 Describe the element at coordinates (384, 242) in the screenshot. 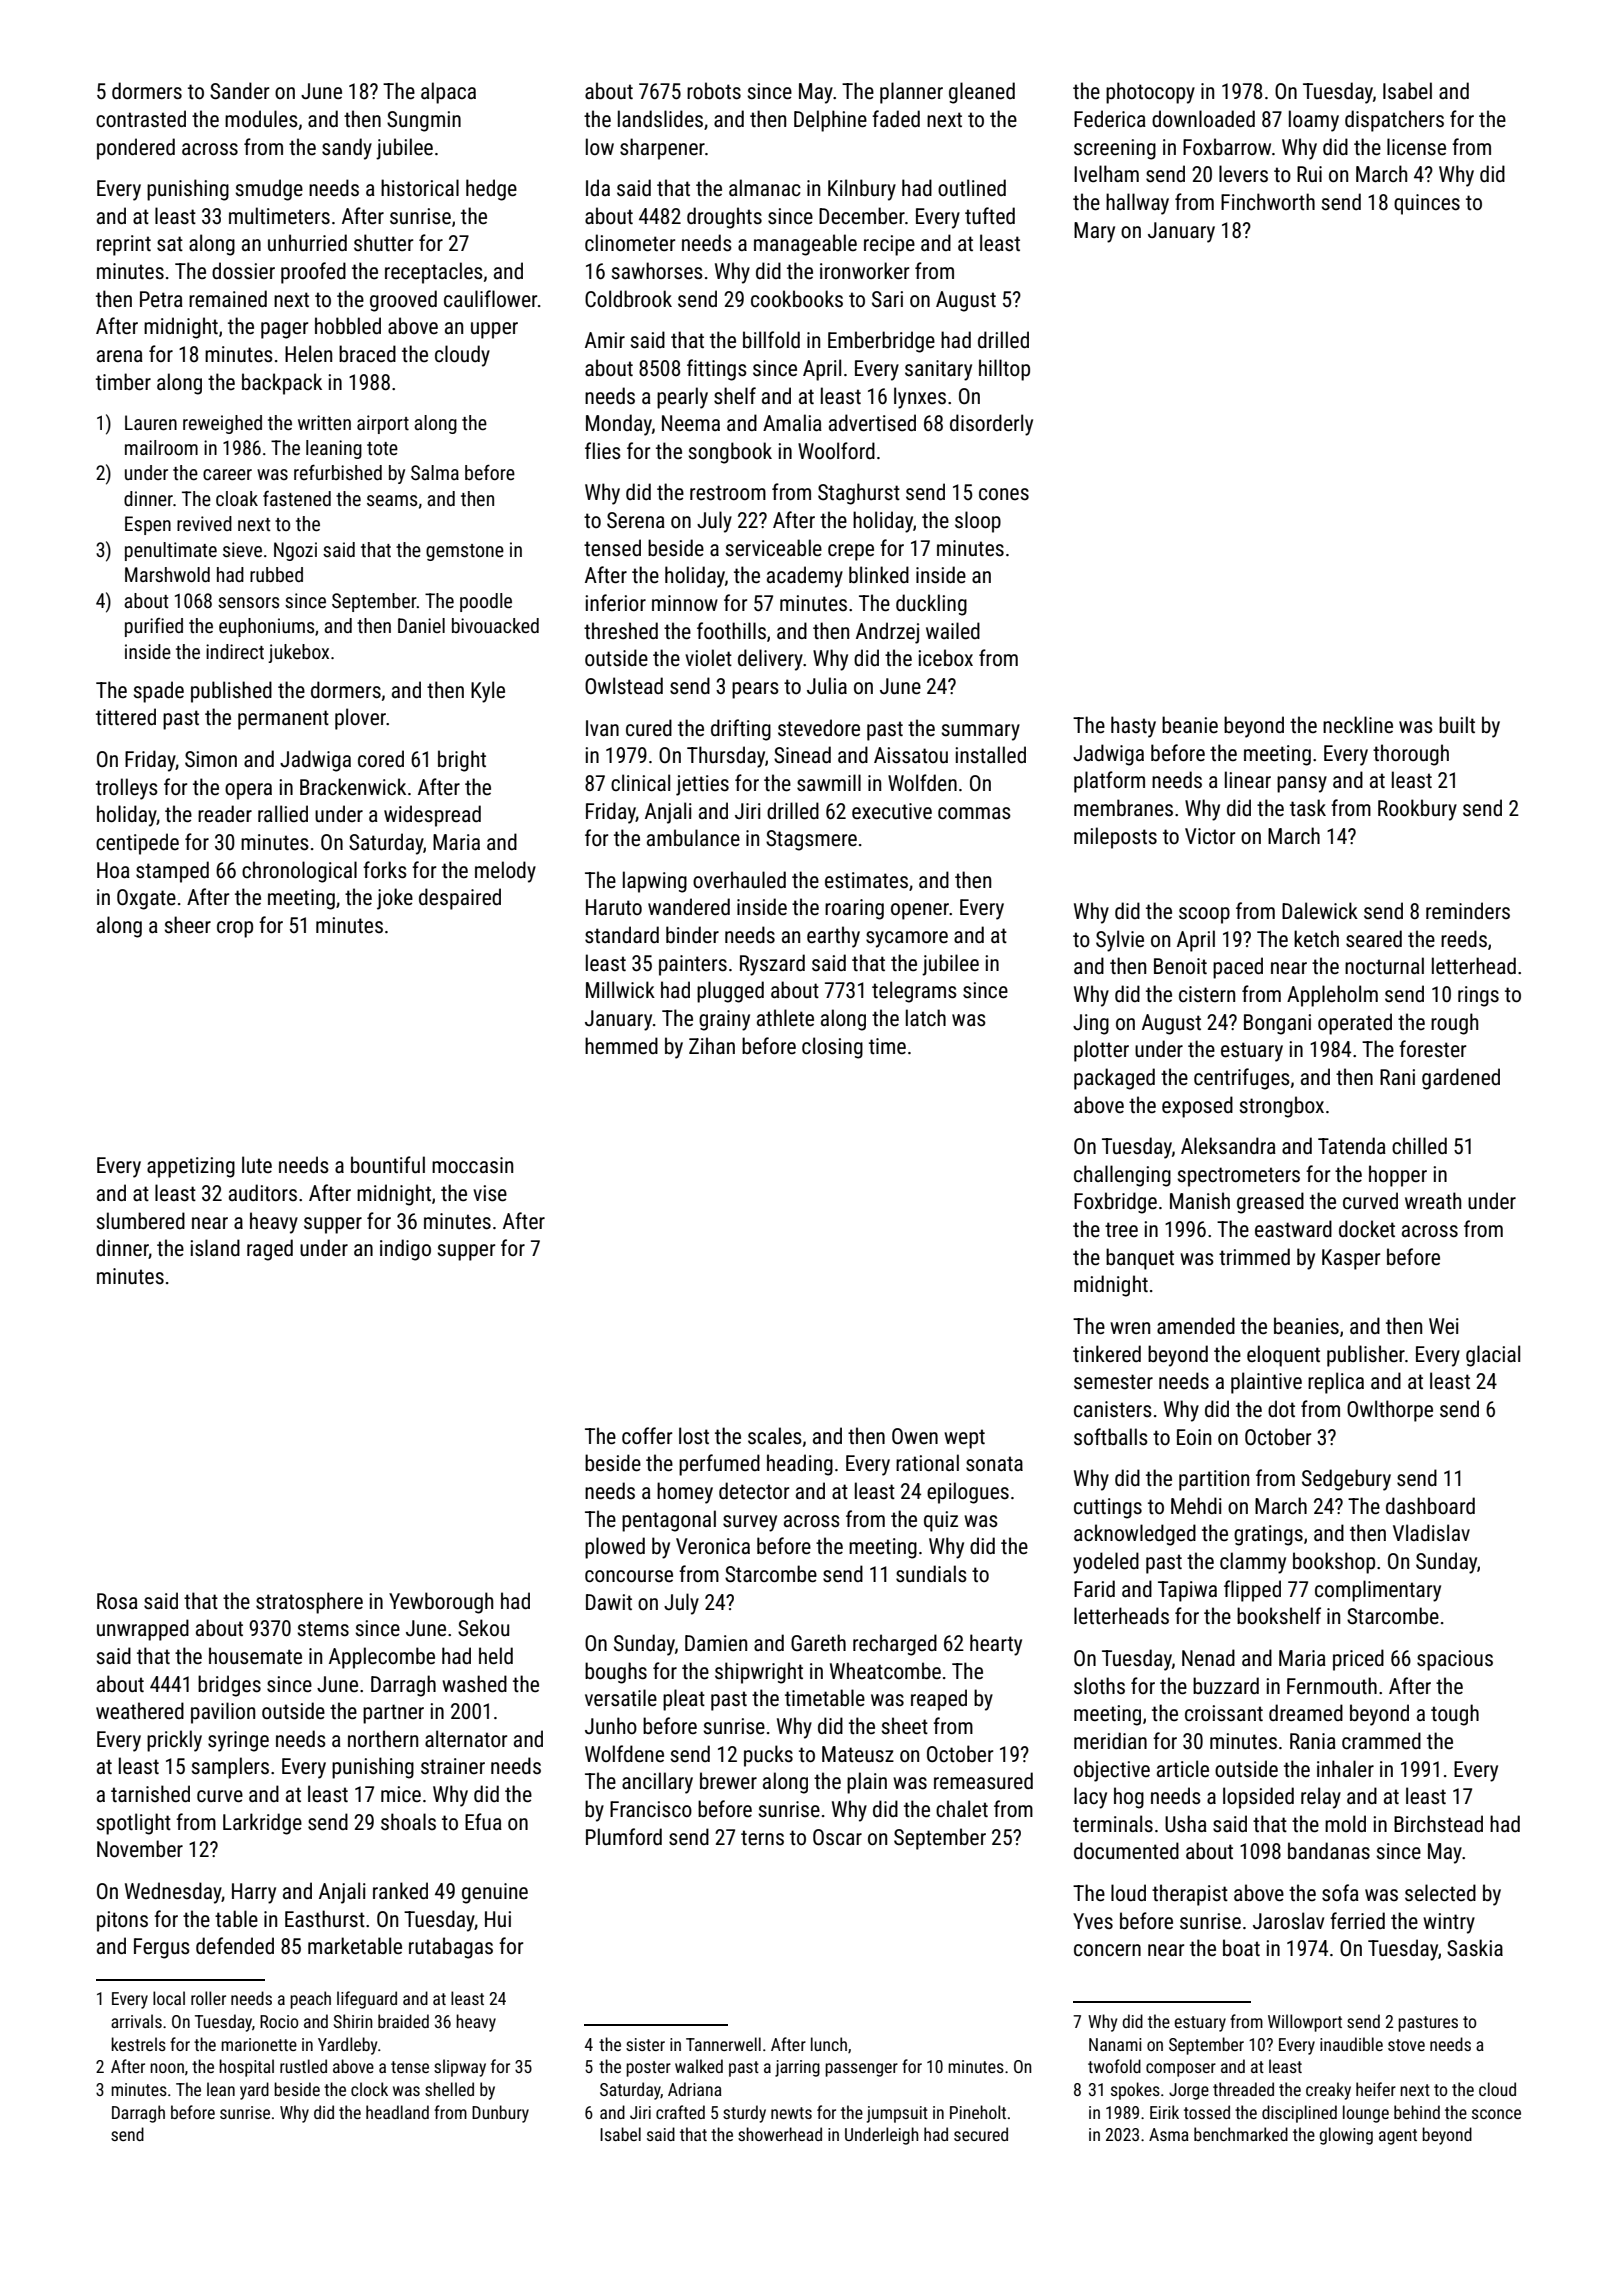

I see `shutter` at that location.
